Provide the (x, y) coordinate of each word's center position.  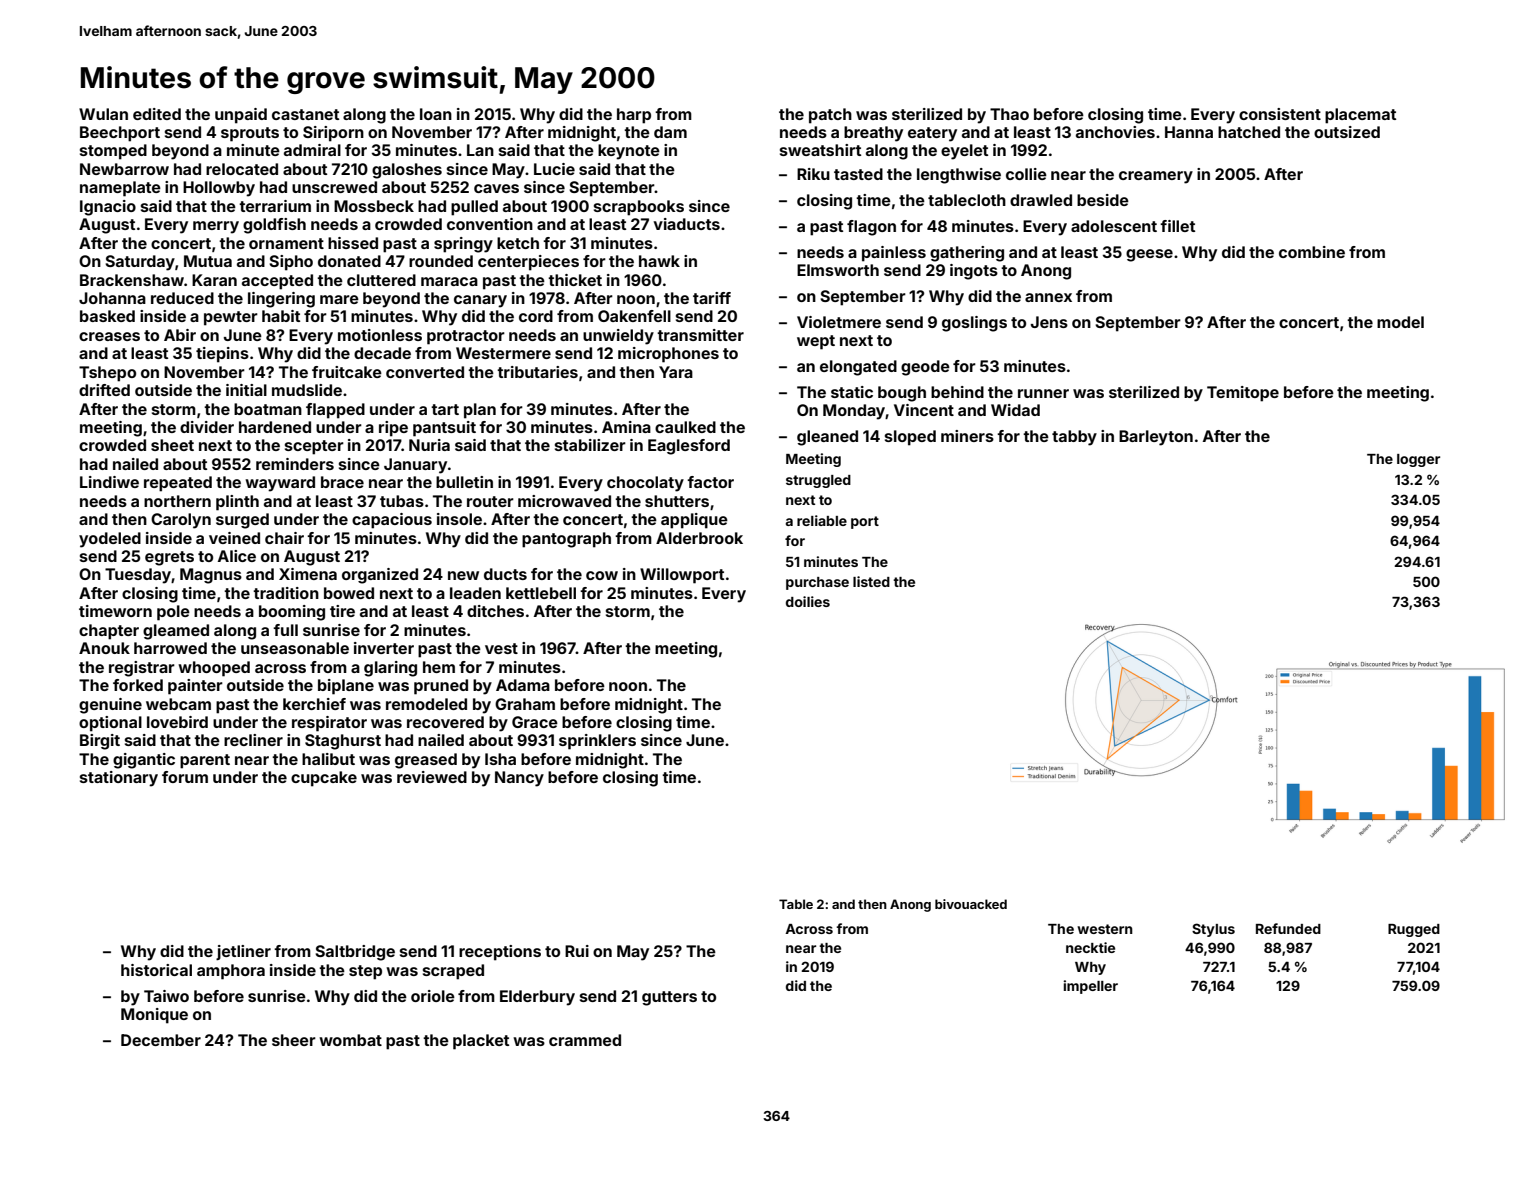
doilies (808, 601)
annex (1048, 297)
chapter (109, 632)
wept (816, 342)
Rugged (1414, 930)
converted (425, 372)
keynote (629, 152)
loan (436, 114)
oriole (433, 996)
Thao (1009, 114)
